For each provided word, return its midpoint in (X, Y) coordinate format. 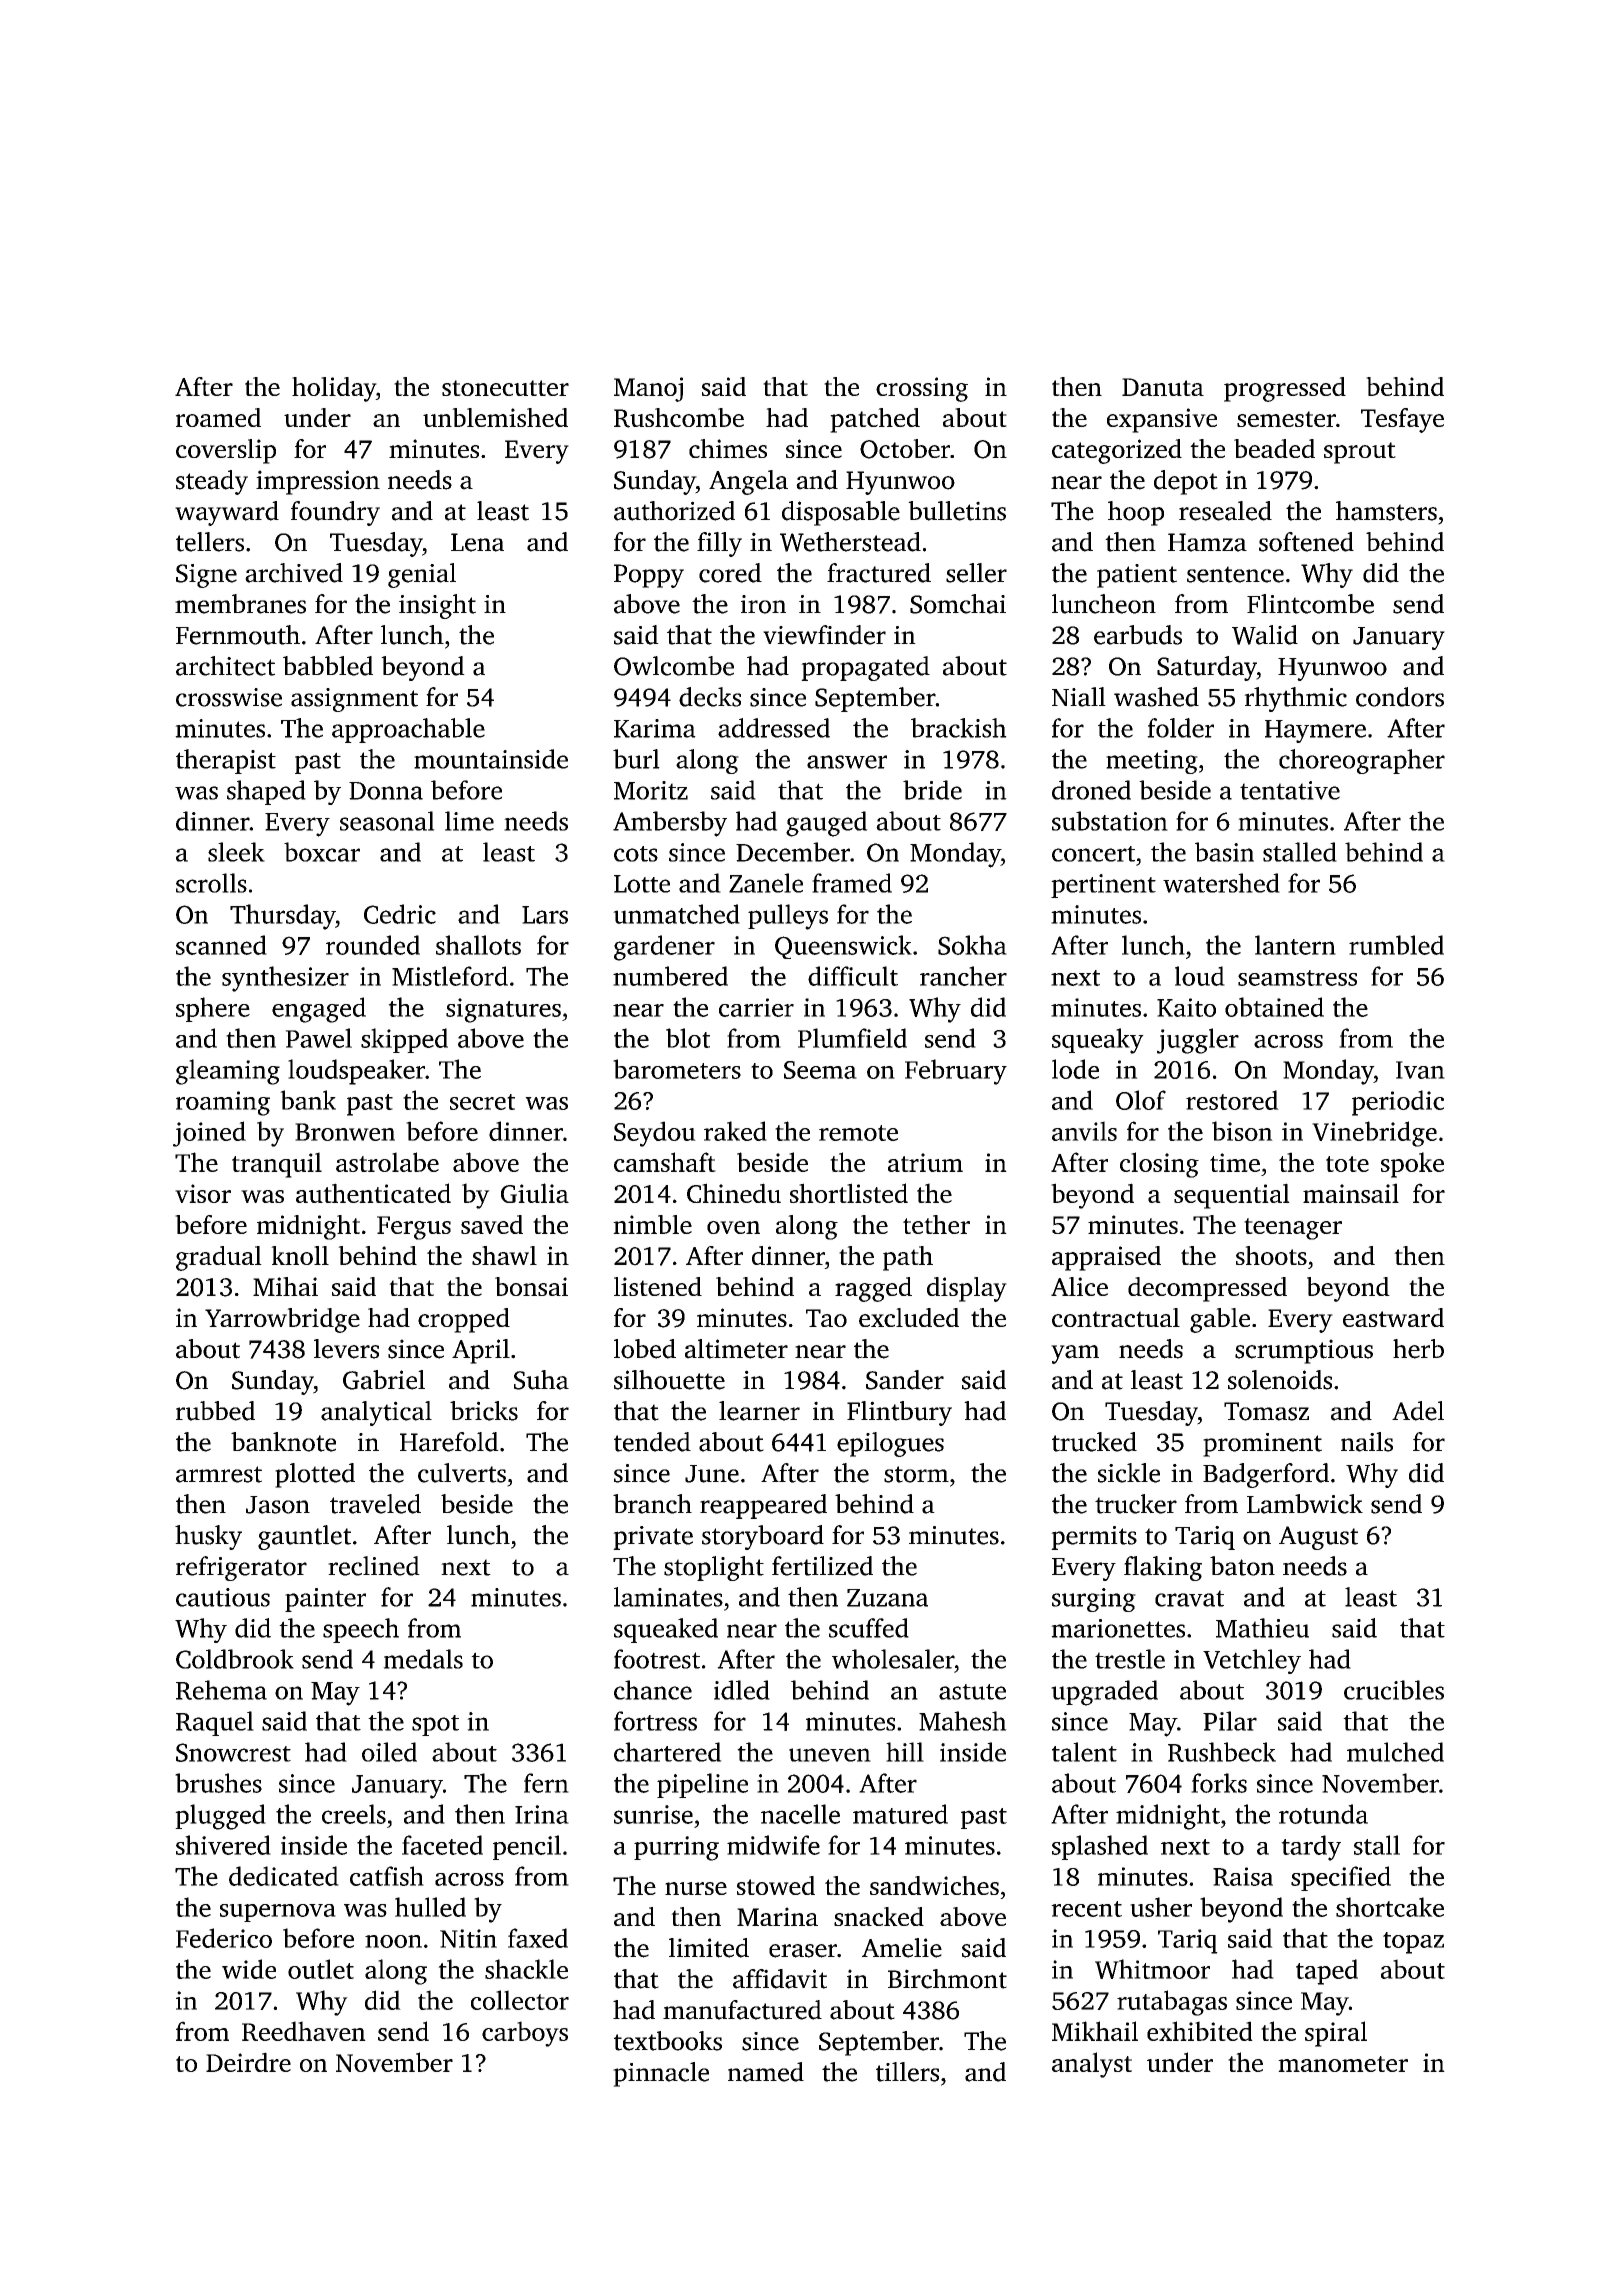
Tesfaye (1402, 420)
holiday (334, 389)
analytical (376, 1413)
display (967, 1289)
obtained (1274, 1007)
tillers (907, 2072)
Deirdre (248, 2062)
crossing (922, 389)
